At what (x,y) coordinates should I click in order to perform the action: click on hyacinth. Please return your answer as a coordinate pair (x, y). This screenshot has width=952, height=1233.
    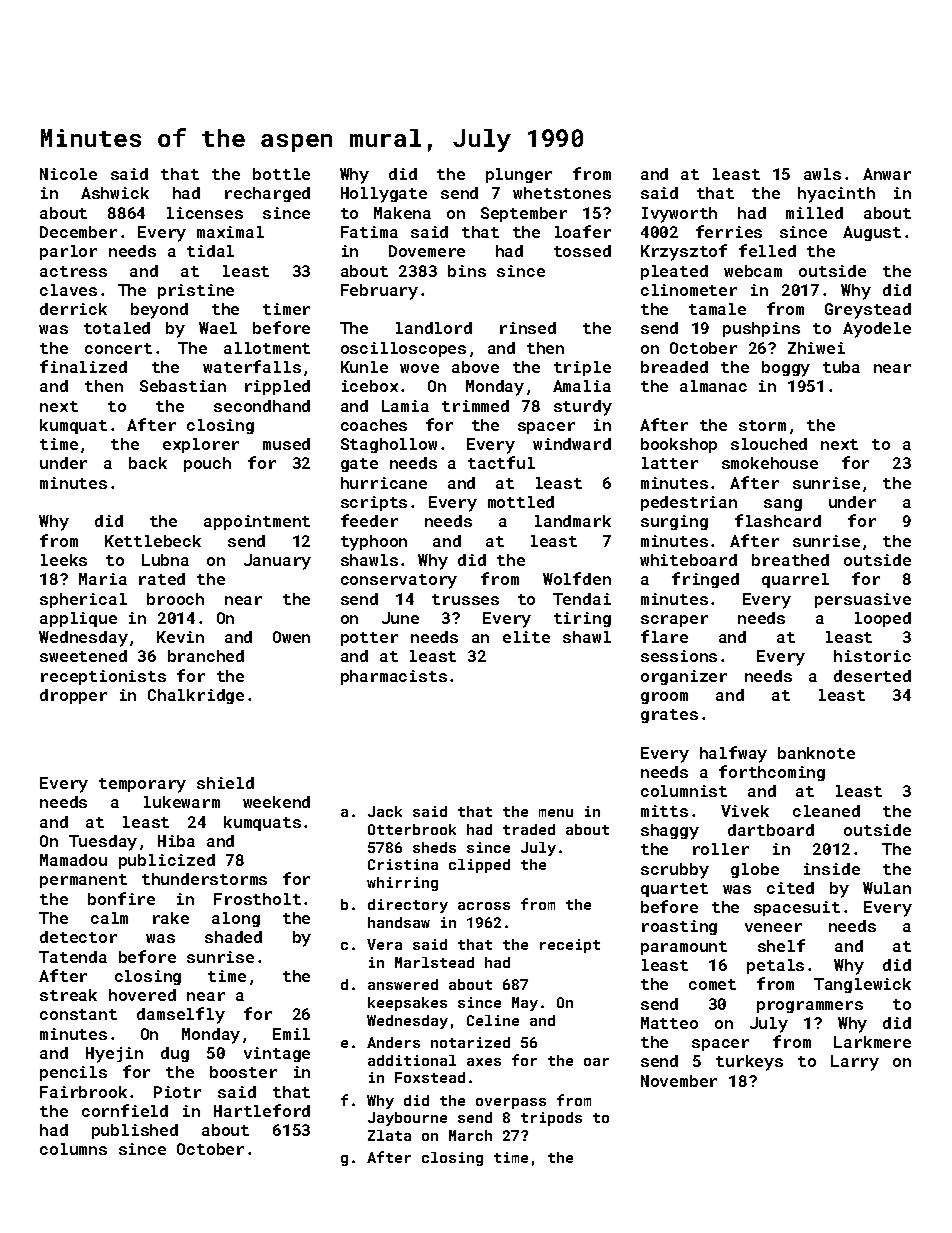
    Looking at the image, I should click on (836, 195).
